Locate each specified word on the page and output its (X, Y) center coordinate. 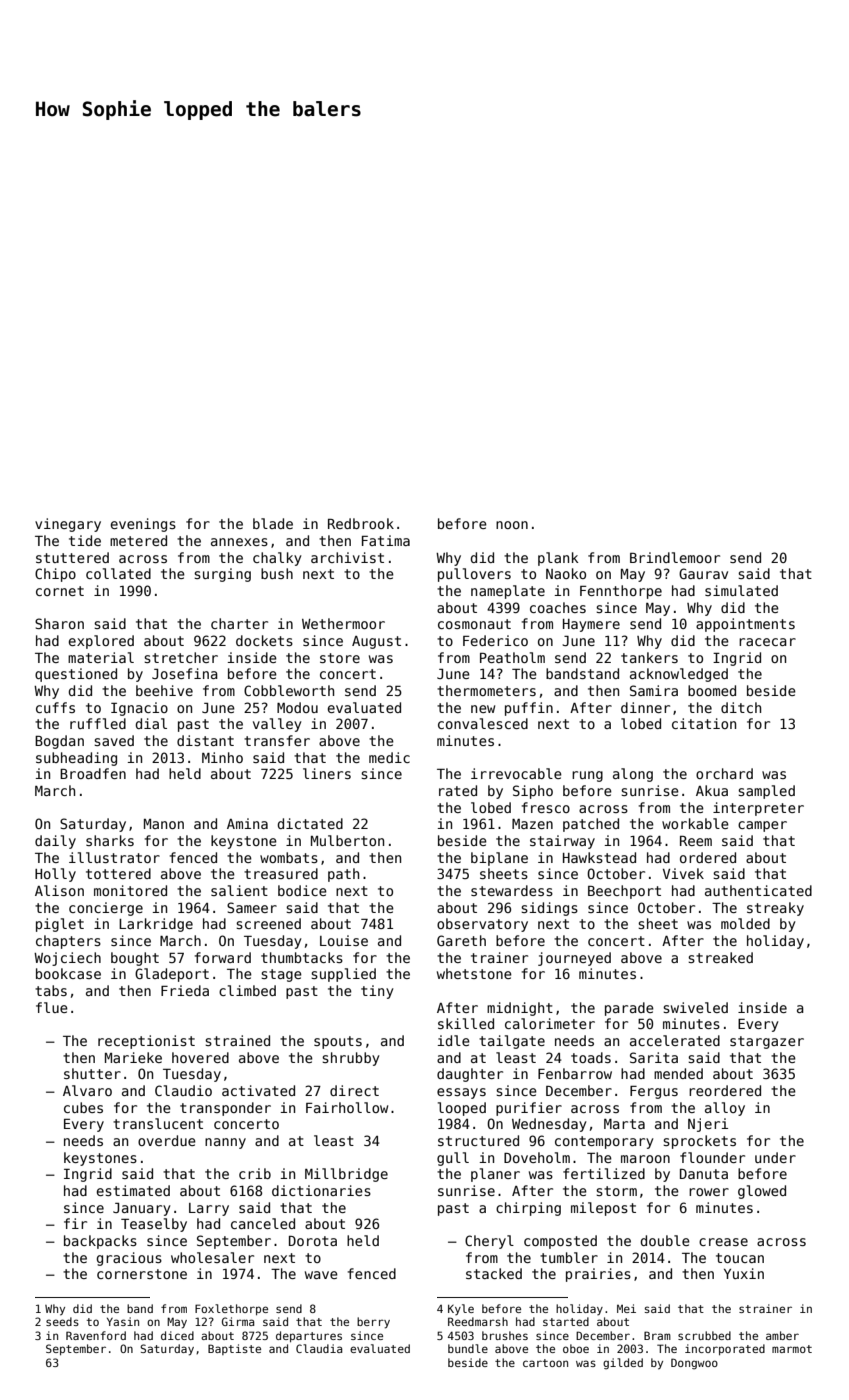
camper (762, 826)
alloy (725, 1109)
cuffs (55, 707)
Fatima (386, 540)
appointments (745, 625)
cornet (60, 591)
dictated (310, 823)
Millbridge (346, 1175)
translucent (158, 1123)
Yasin (123, 1321)
